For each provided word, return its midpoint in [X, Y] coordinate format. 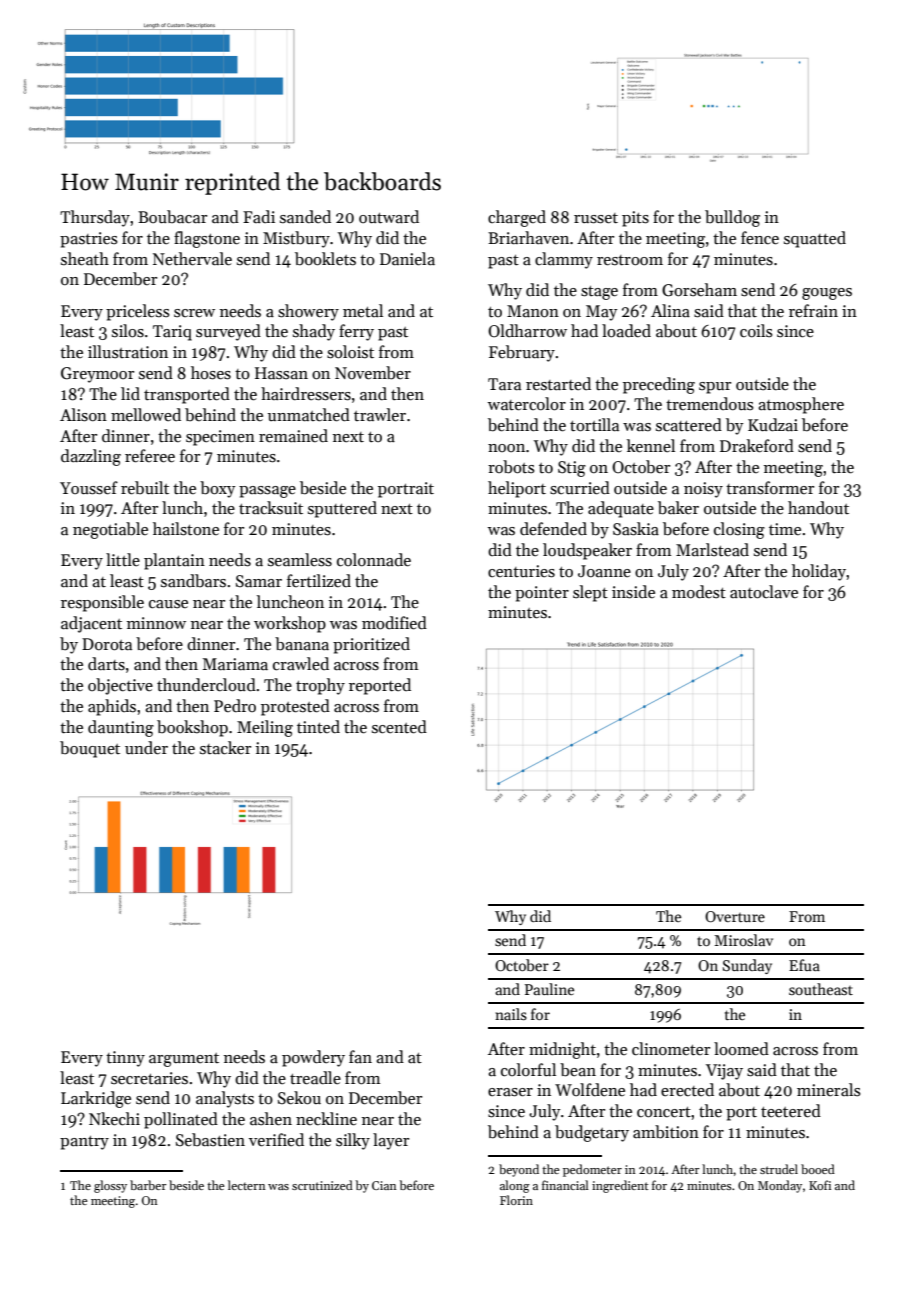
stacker [225, 748]
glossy [110, 1186]
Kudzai [773, 425]
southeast [821, 989]
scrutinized [322, 1185]
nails [511, 1014]
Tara [504, 384]
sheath [85, 259]
